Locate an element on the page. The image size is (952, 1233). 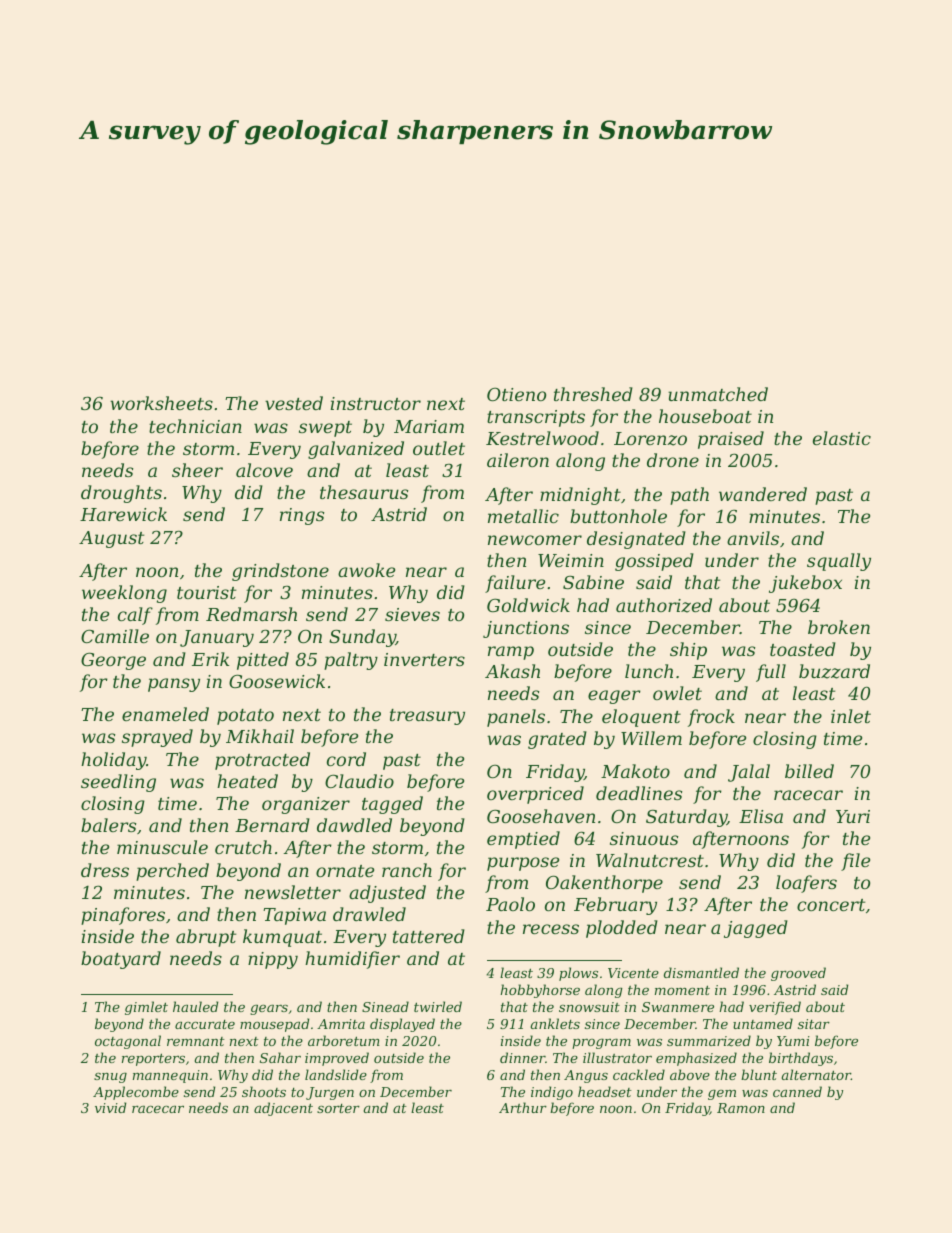
improved is located at coordinates (337, 1059).
